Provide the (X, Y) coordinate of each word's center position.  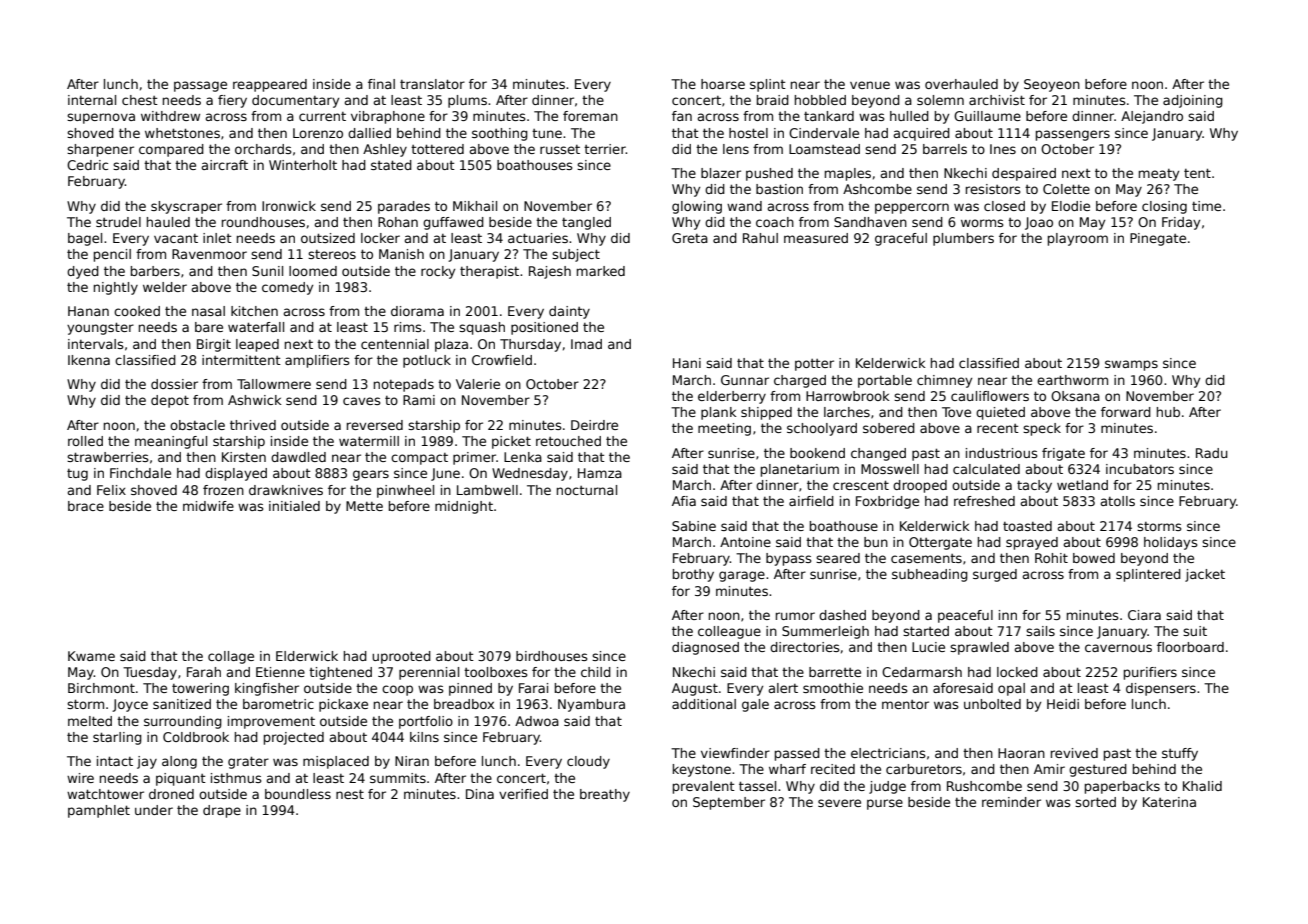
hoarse (723, 84)
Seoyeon (1052, 85)
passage (200, 86)
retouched (568, 441)
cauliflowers (990, 396)
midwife (208, 506)
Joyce (130, 705)
